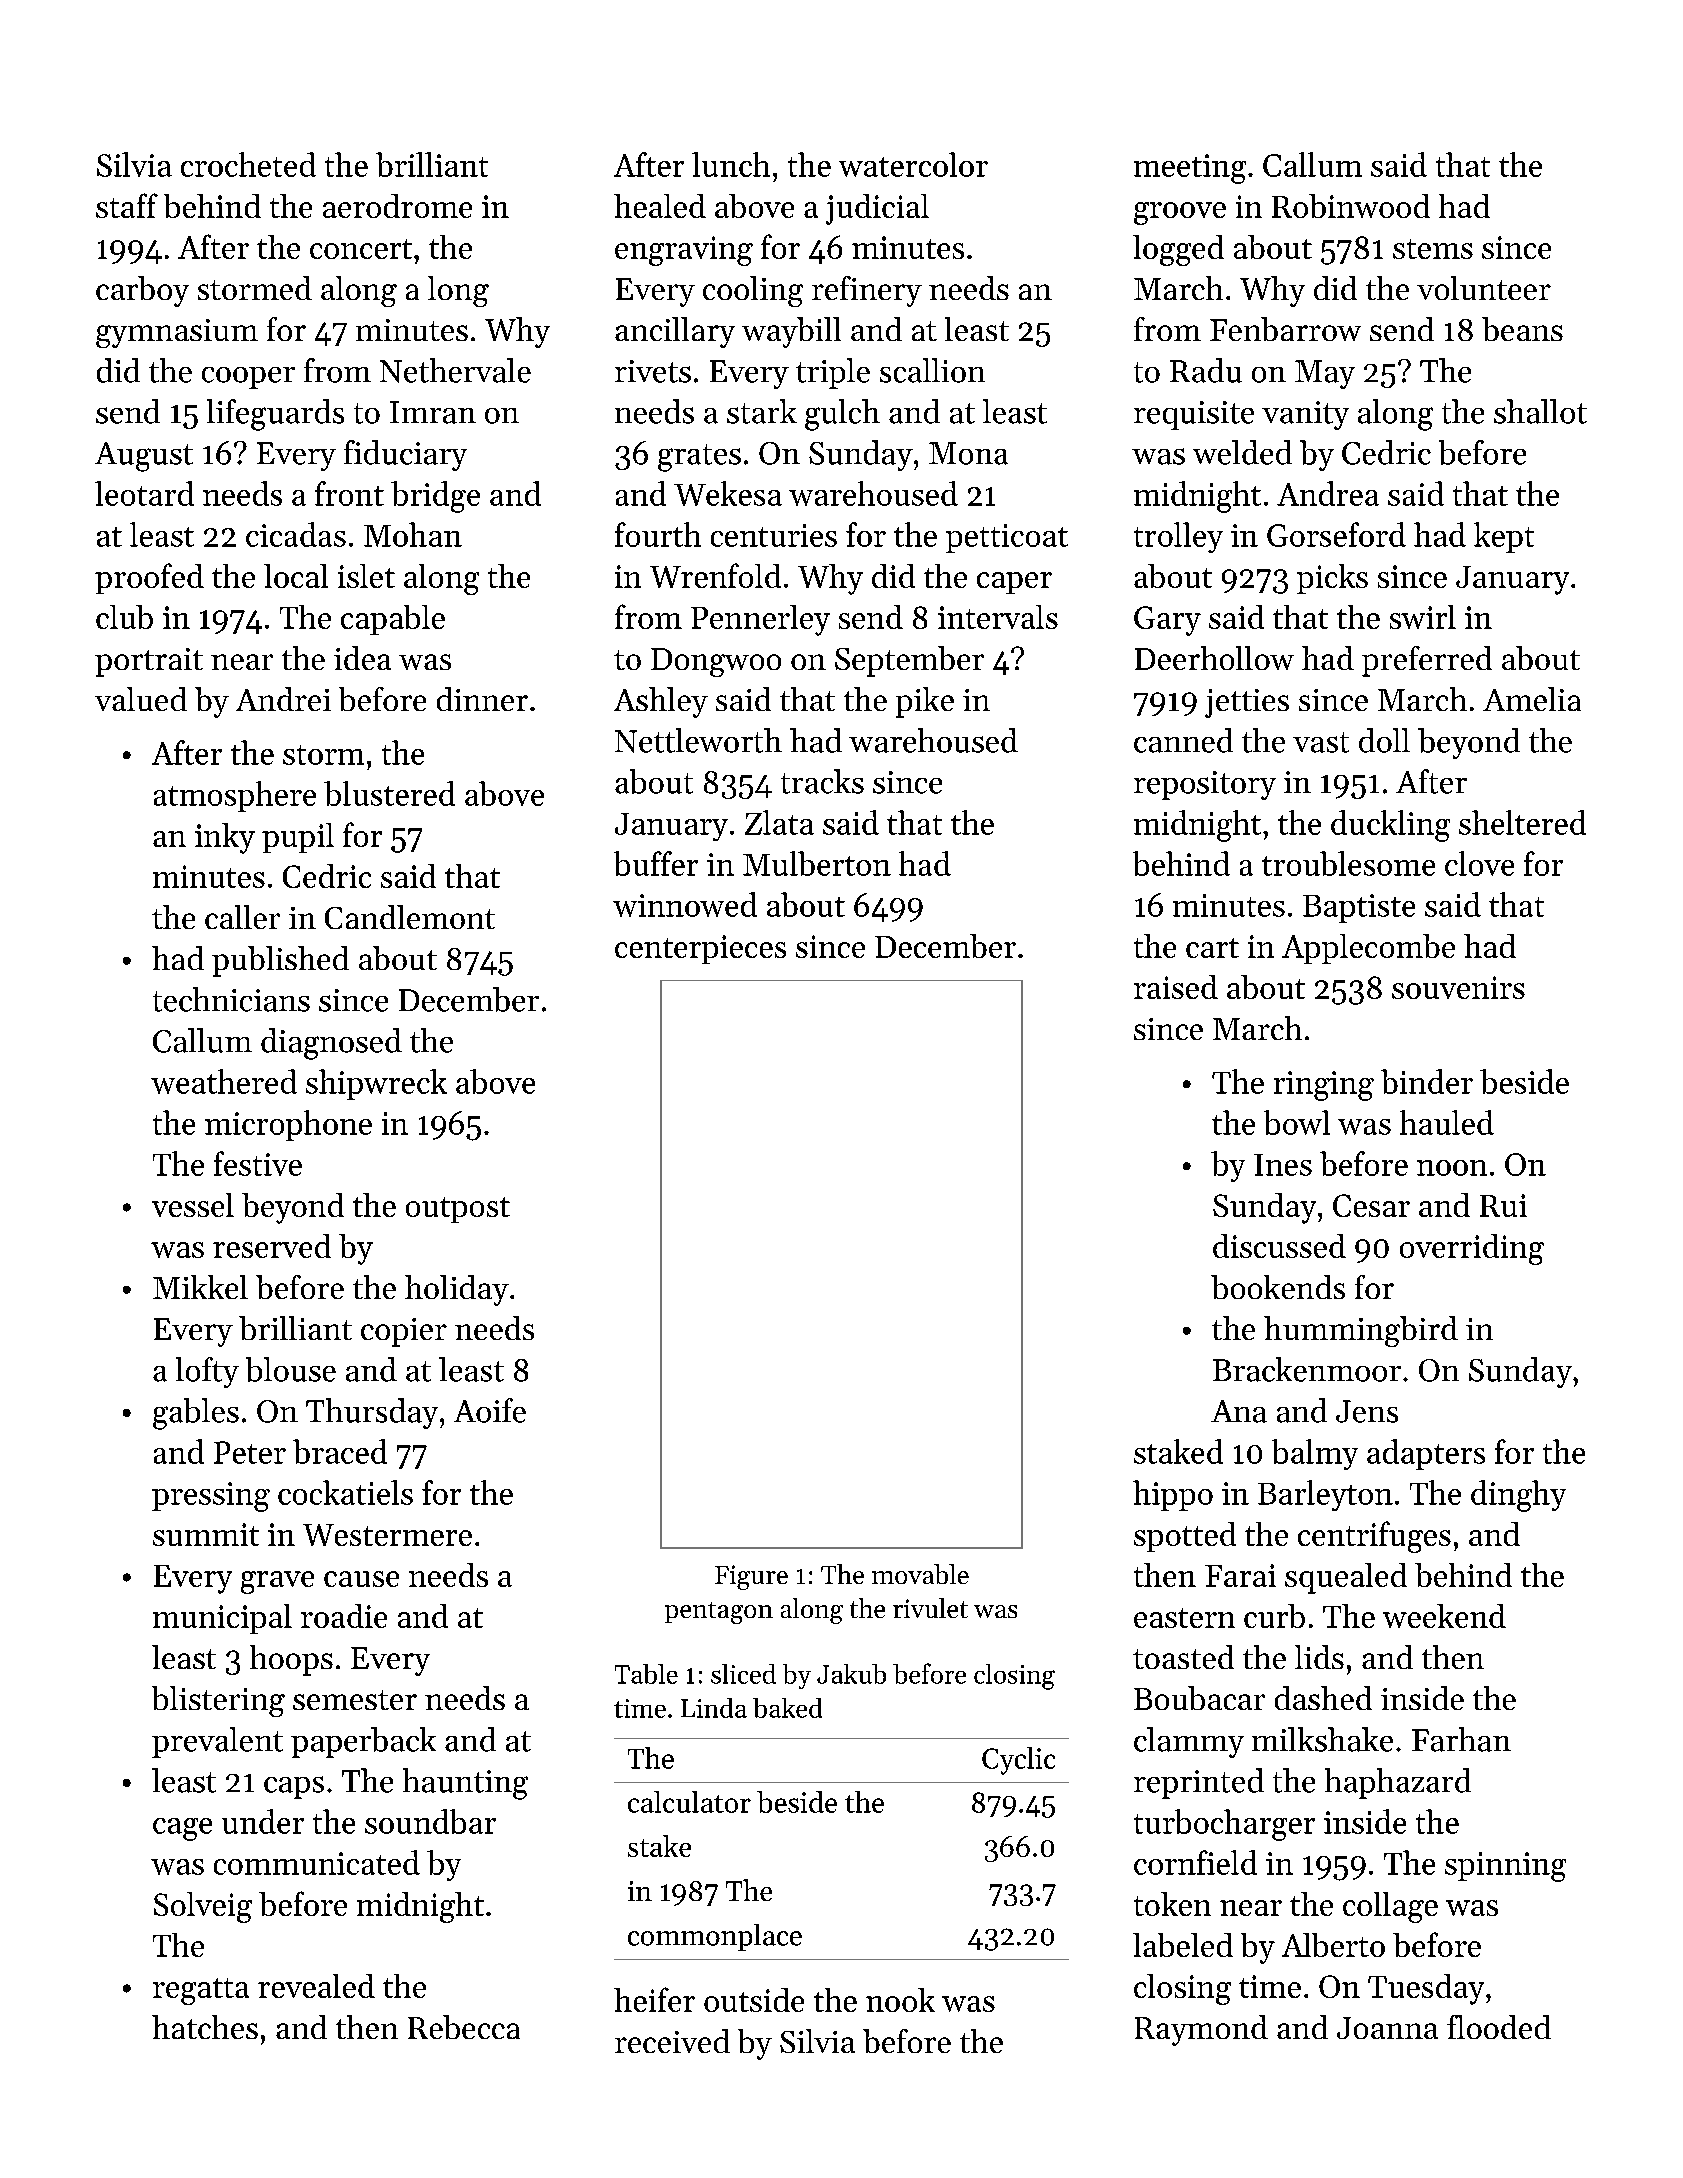  I want to click on Dongwoo, so click(716, 662).
